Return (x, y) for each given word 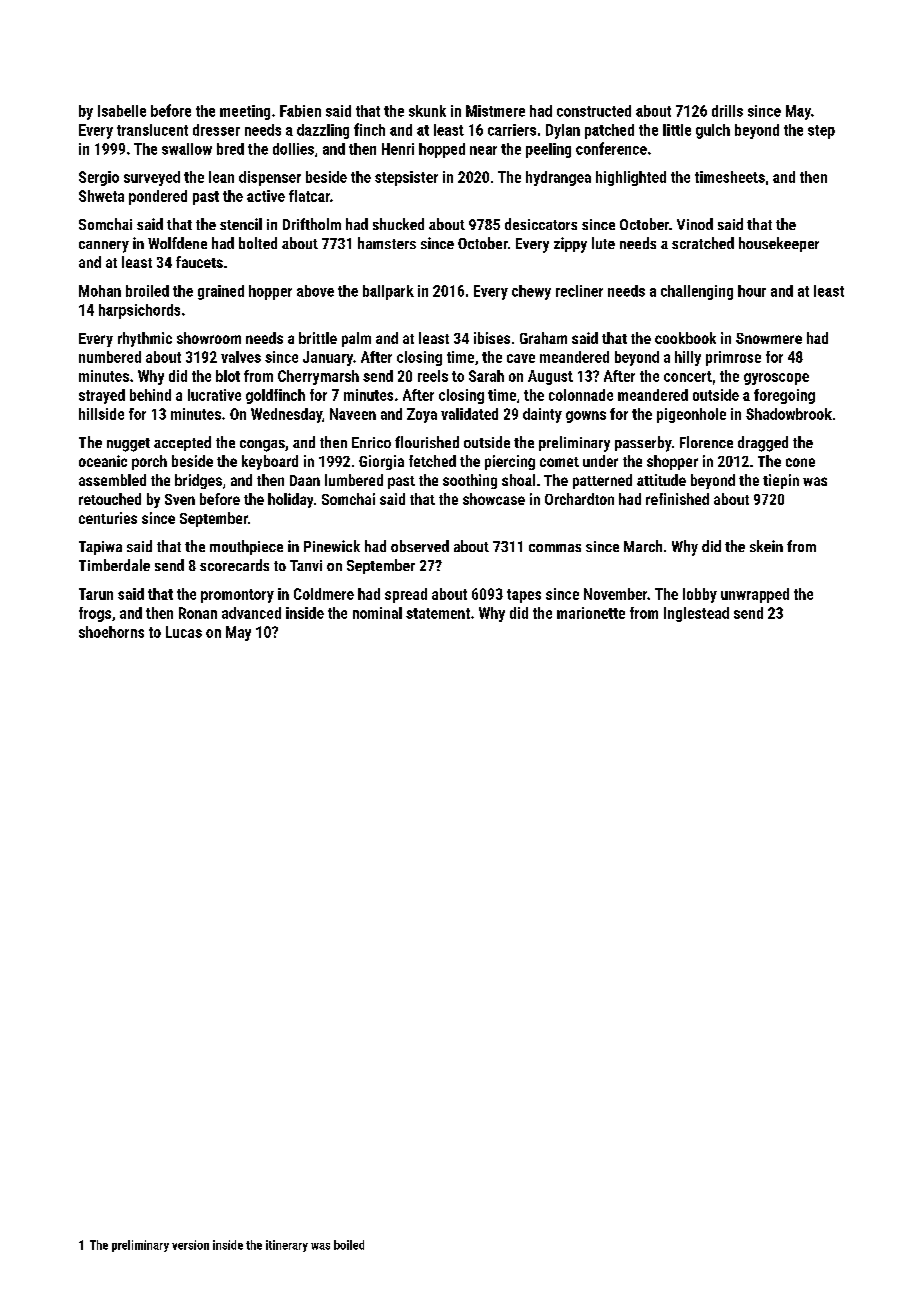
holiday (290, 500)
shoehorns (111, 632)
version (190, 1245)
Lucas (184, 632)
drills (727, 111)
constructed (594, 111)
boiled (349, 1245)
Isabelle (122, 111)
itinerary (287, 1246)
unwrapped (755, 595)
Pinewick (332, 546)
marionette (591, 613)
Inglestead (696, 614)
